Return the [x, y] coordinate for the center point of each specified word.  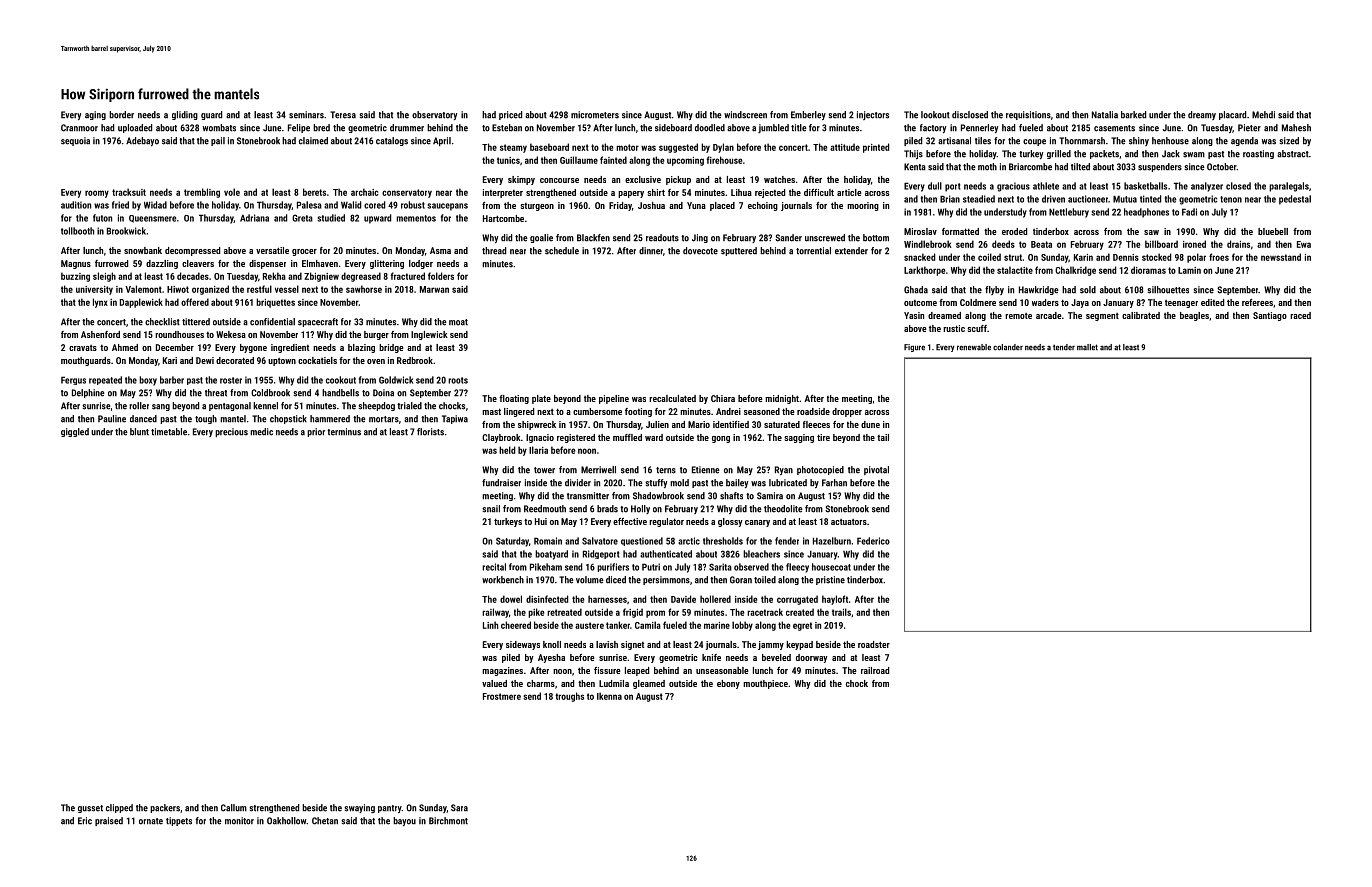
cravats [83, 348]
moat [458, 322]
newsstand [1281, 257]
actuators [849, 522]
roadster [874, 644]
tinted [1150, 199]
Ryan [784, 470]
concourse [559, 180]
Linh [490, 625]
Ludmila [614, 683]
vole [232, 192]
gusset [90, 809]
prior [316, 432]
